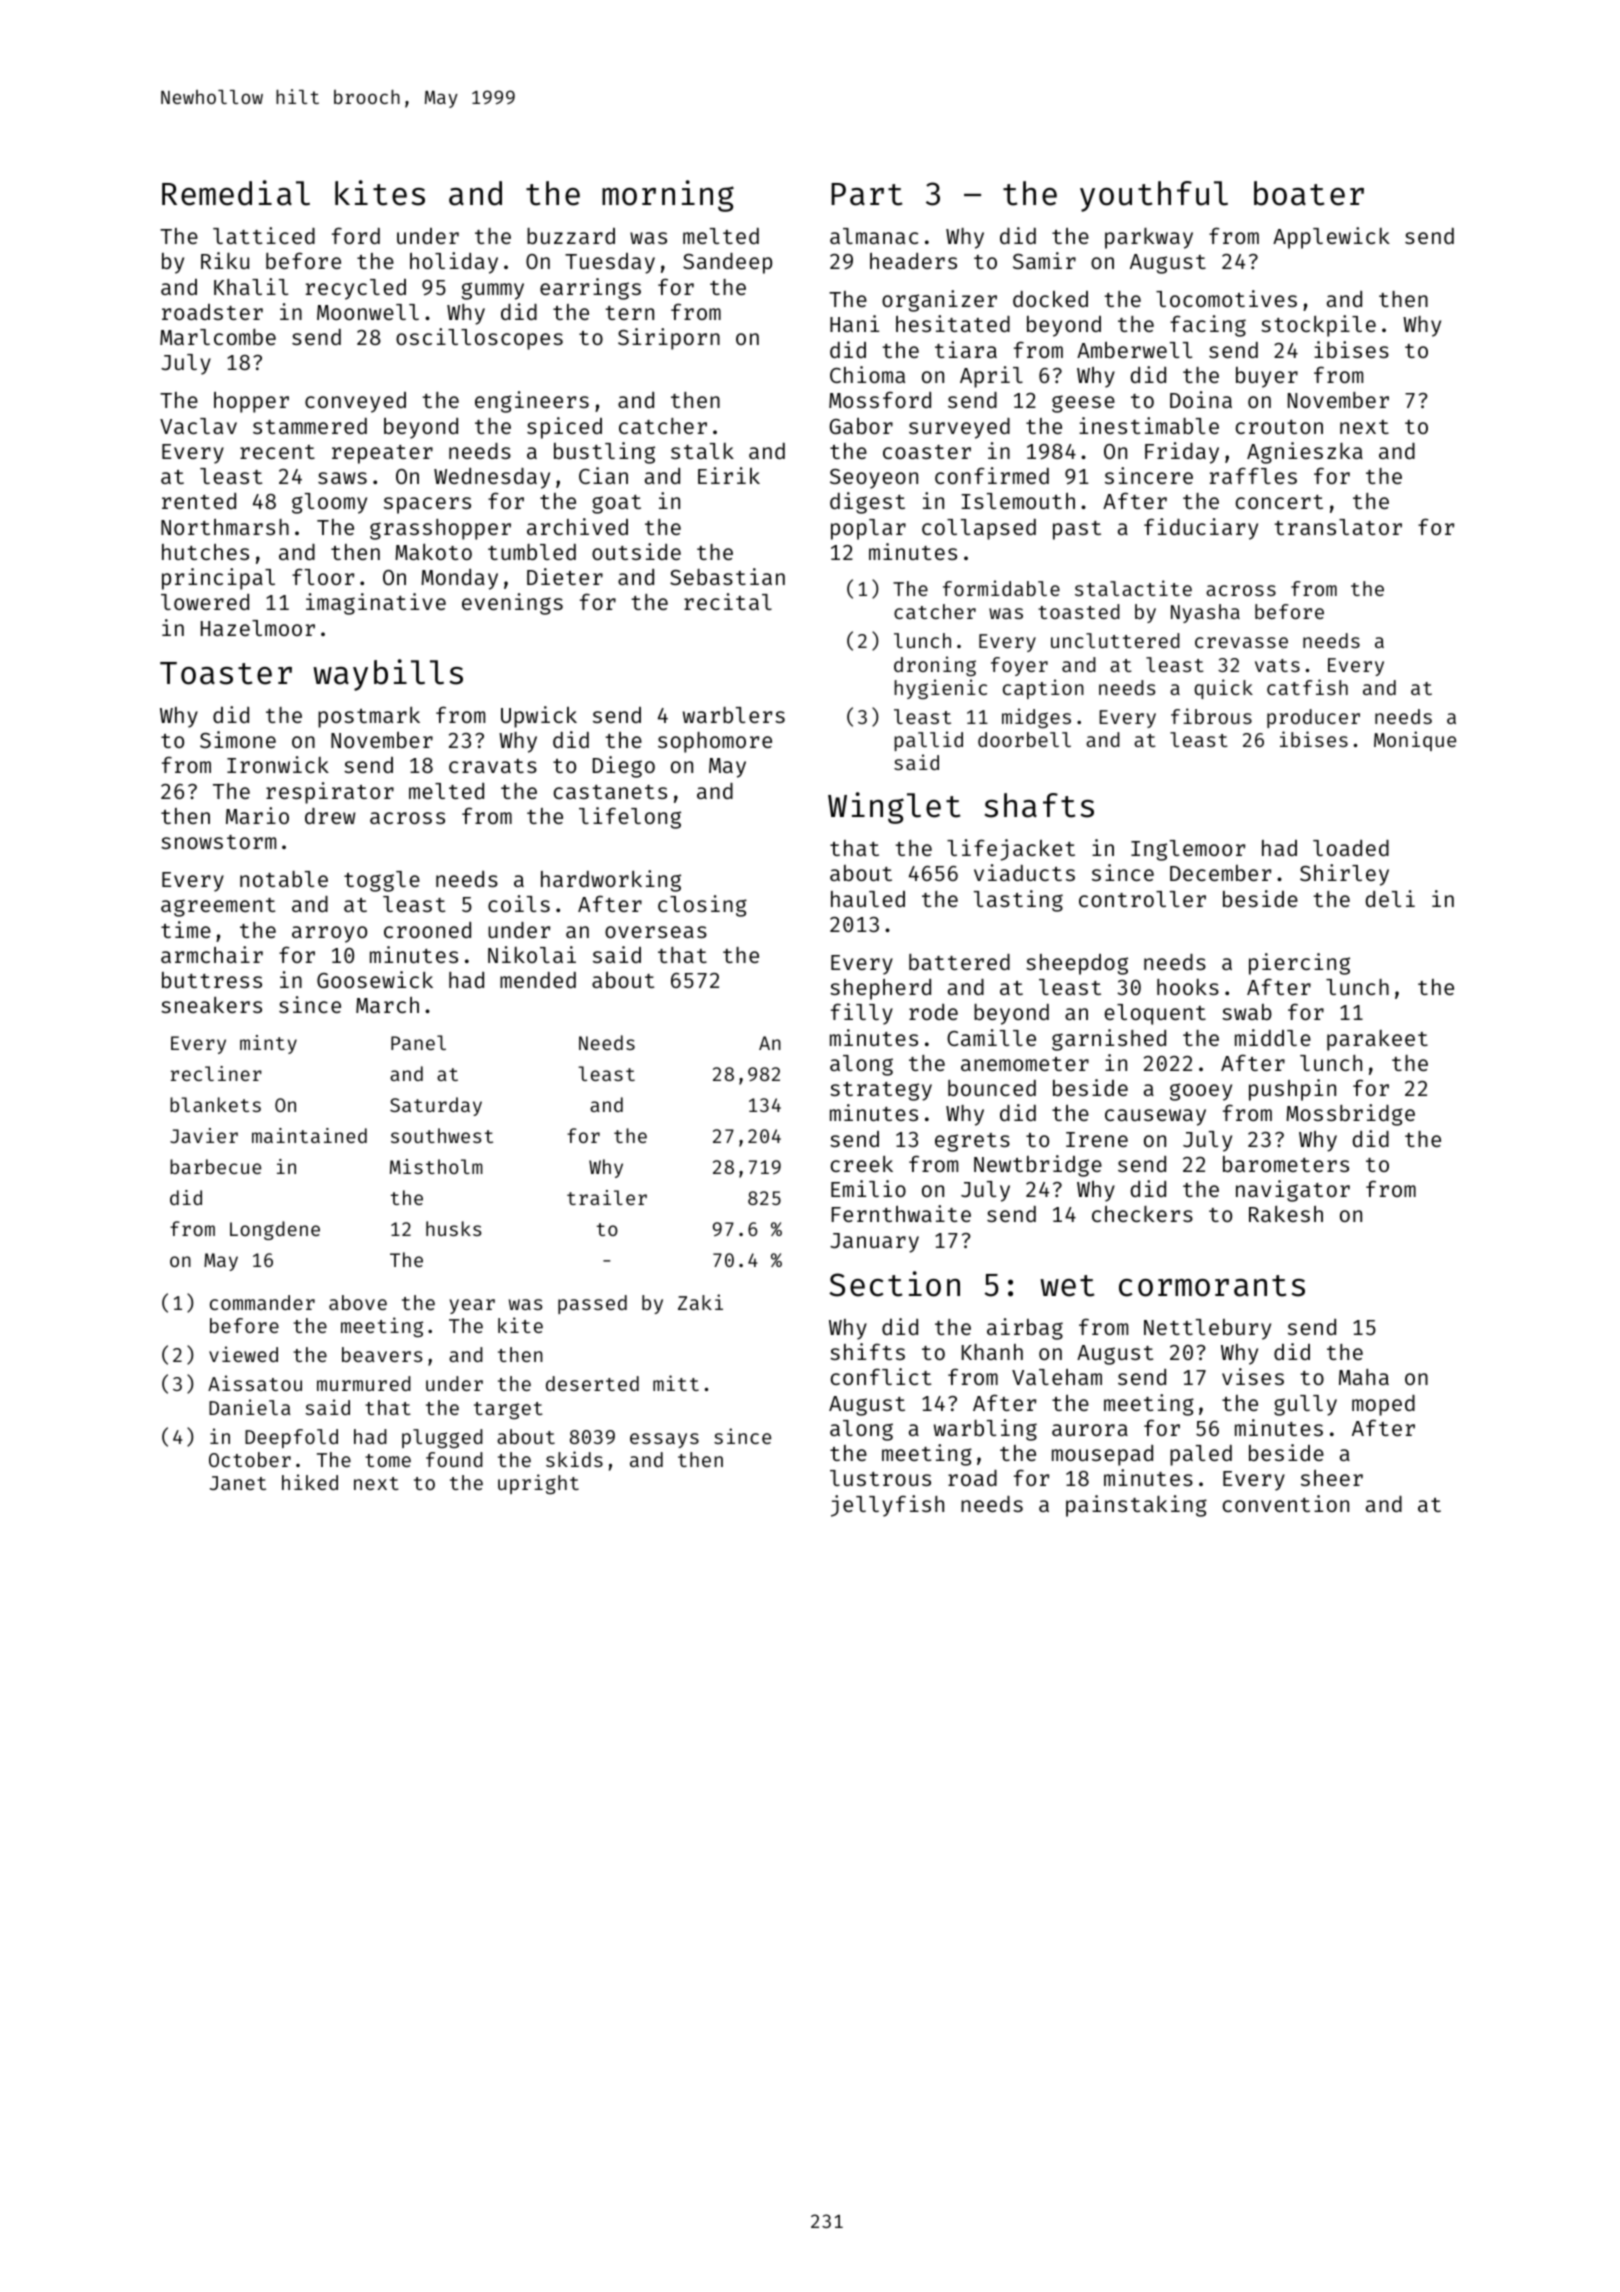  What do you see at coordinates (369, 717) in the image?
I see `postmark` at bounding box center [369, 717].
